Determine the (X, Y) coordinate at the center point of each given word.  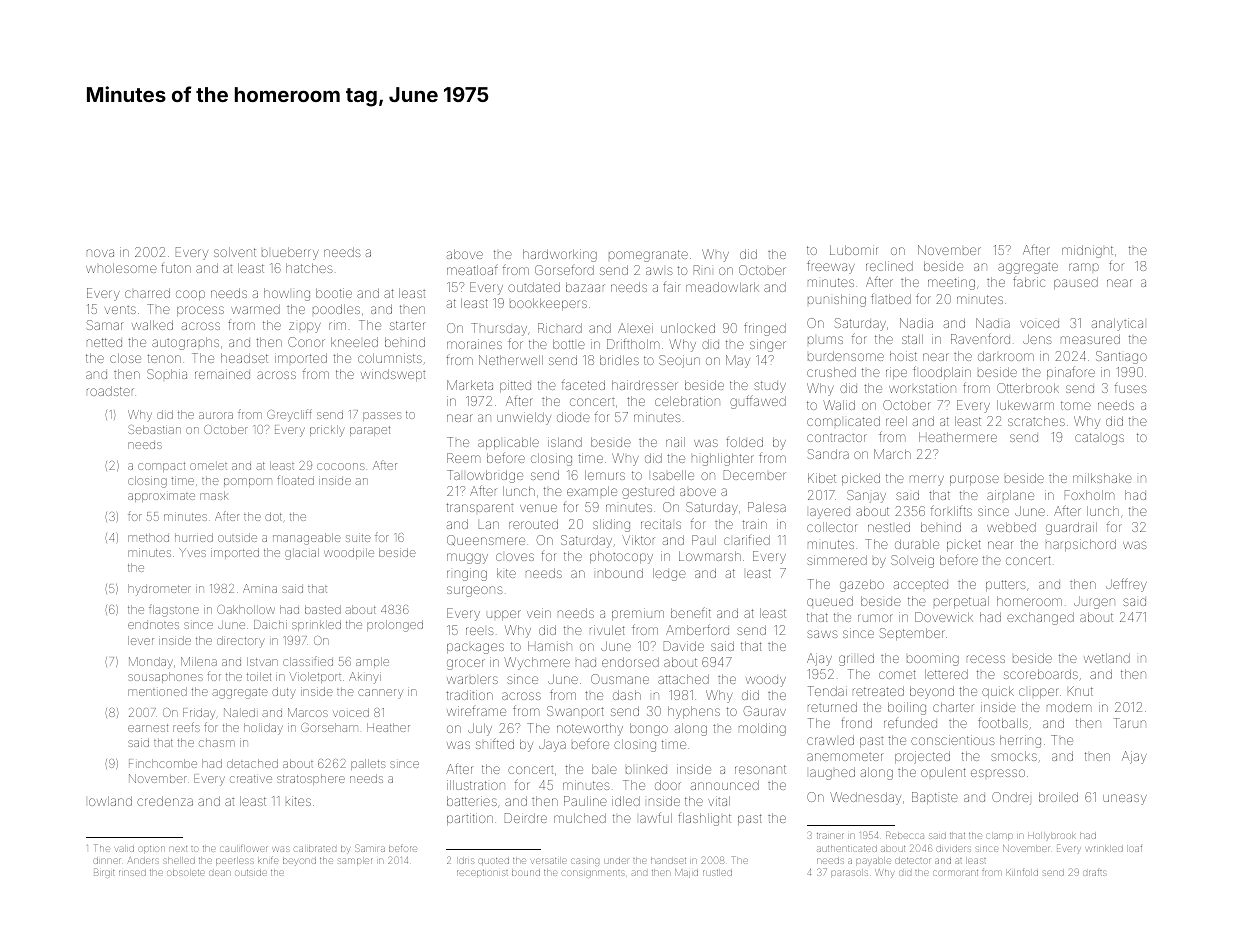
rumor (875, 618)
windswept (393, 375)
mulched (580, 818)
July (480, 729)
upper (504, 615)
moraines (474, 344)
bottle (569, 344)
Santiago (1121, 357)
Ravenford (980, 338)
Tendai (827, 691)
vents (120, 310)
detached (252, 763)
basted (323, 609)
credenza (165, 801)
